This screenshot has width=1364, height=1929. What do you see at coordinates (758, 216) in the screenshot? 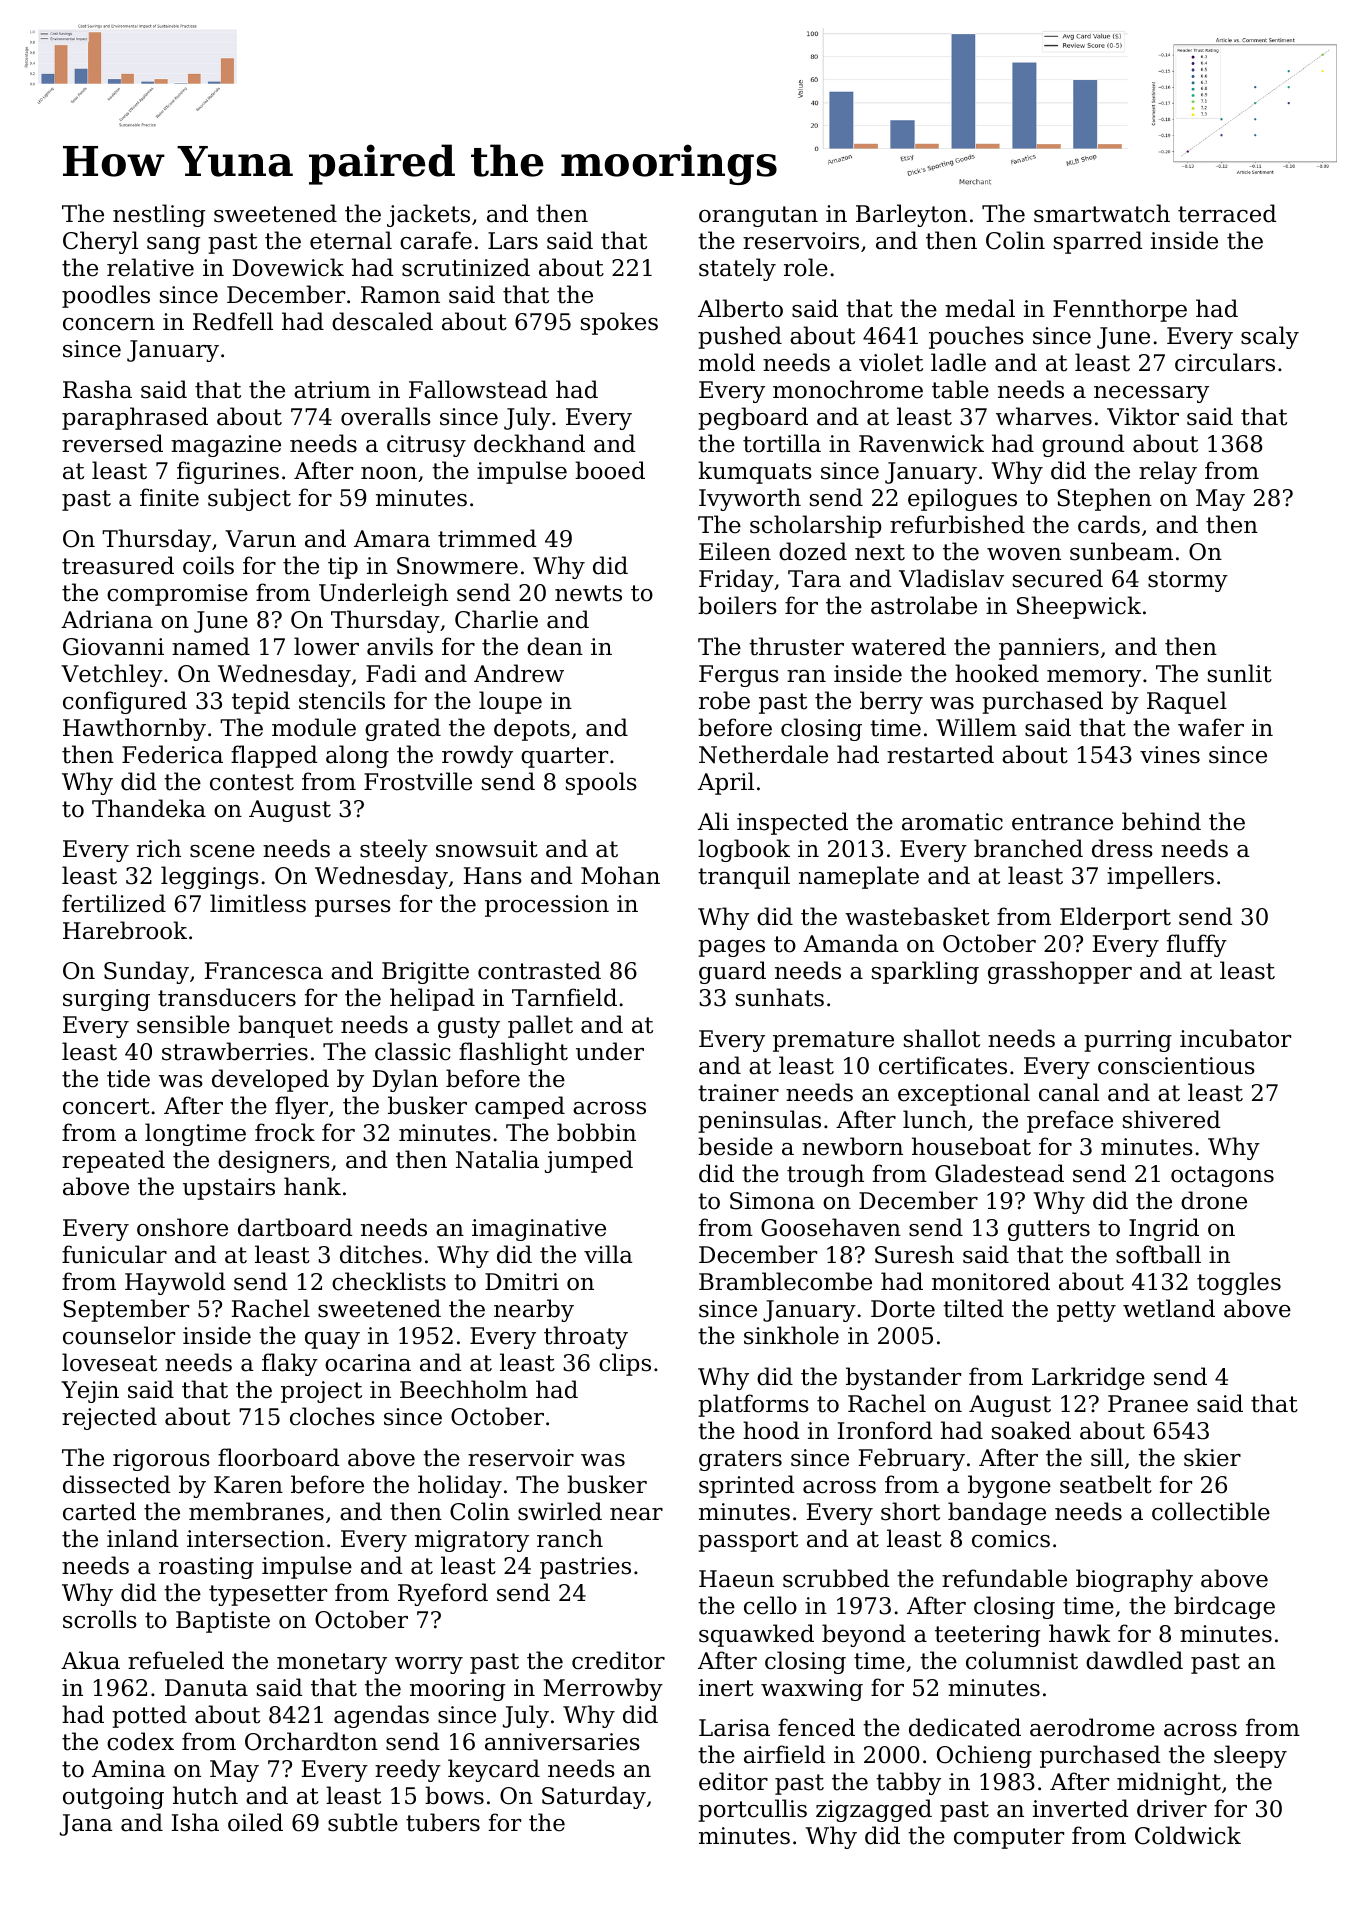
I see `orangutan` at bounding box center [758, 216].
